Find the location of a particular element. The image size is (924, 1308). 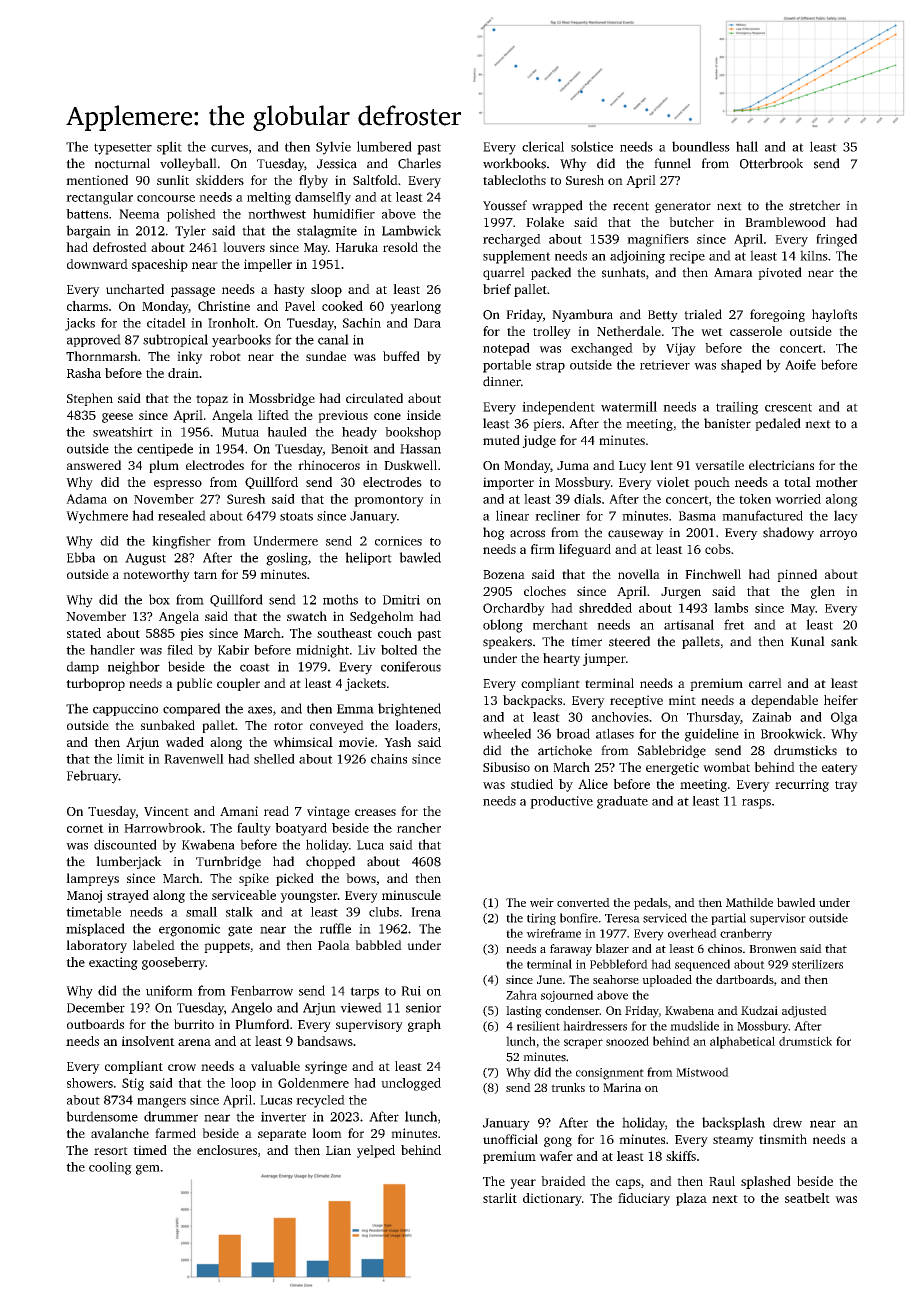

Liv is located at coordinates (367, 650).
